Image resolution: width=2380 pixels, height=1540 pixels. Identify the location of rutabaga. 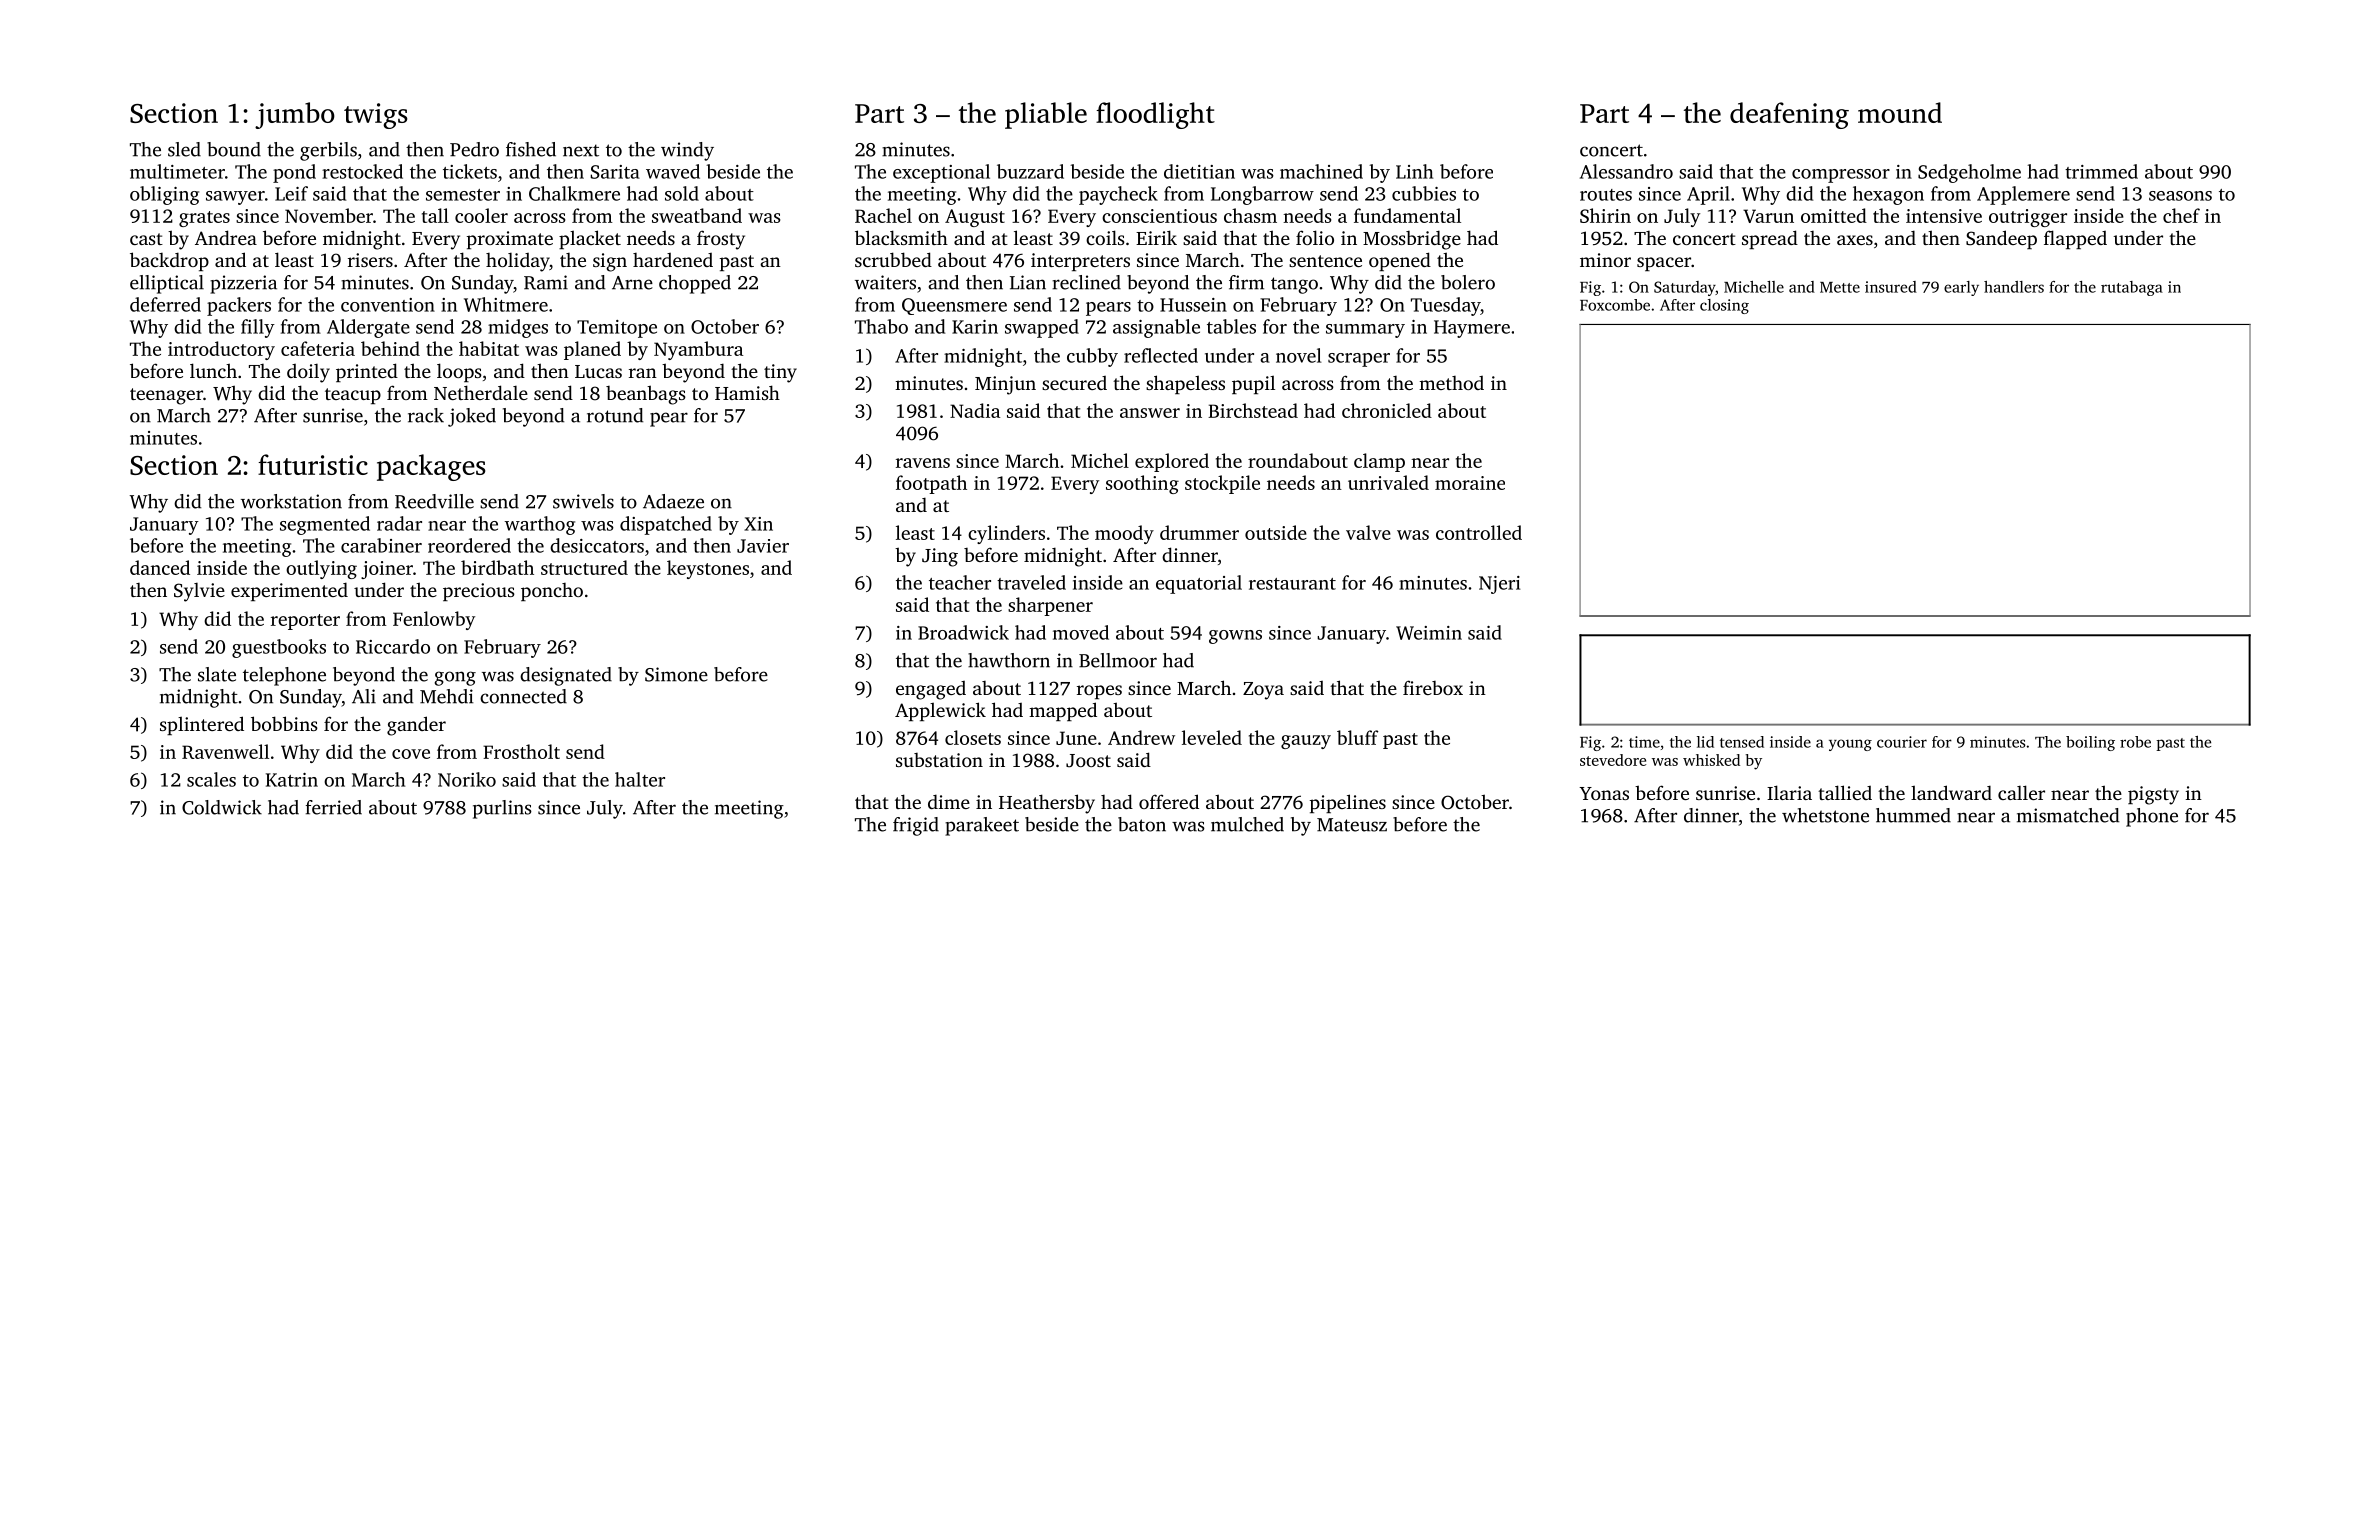
(2132, 288).
